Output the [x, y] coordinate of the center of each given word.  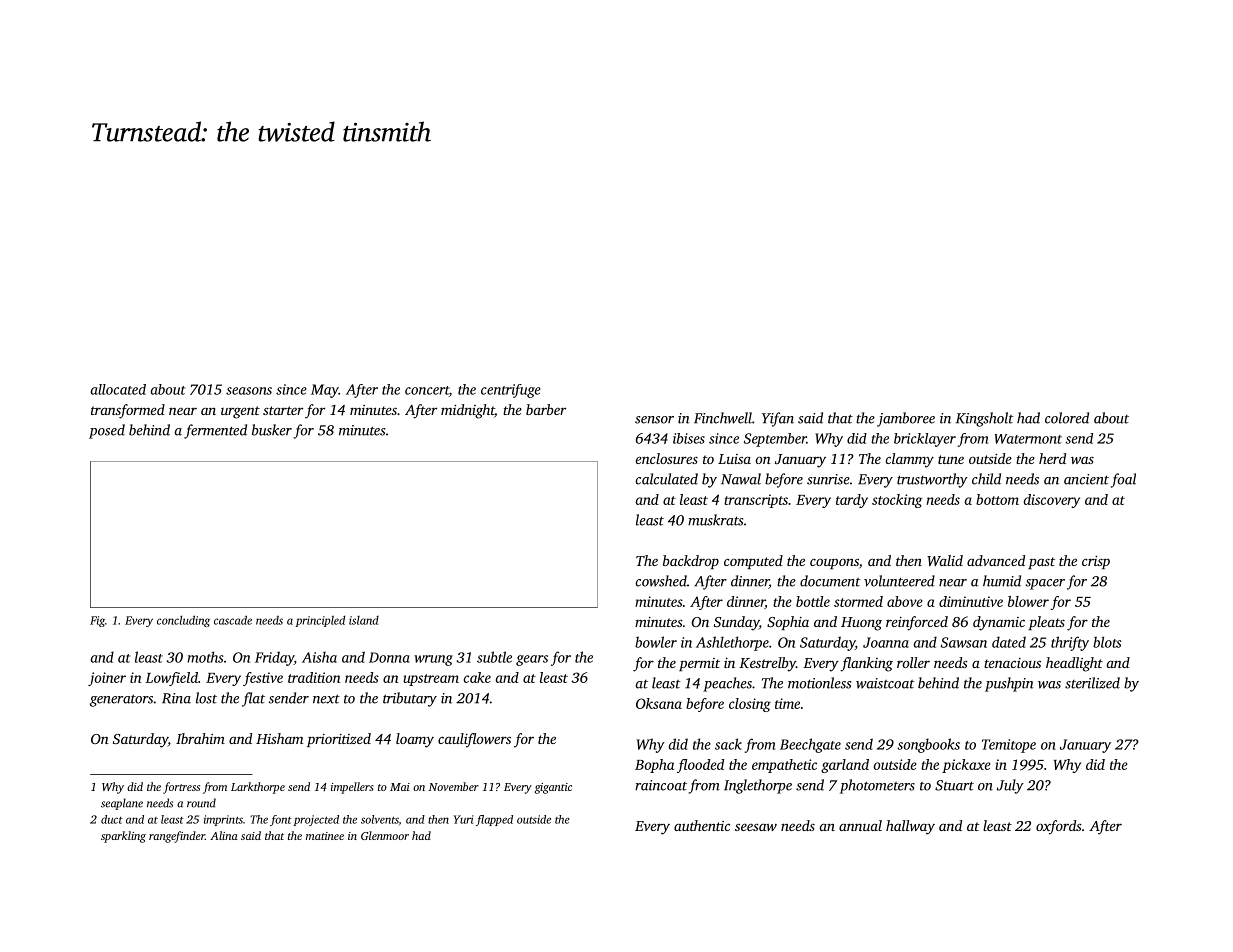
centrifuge [511, 391]
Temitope [1009, 746]
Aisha [319, 657]
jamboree [906, 419]
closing [750, 705]
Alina [224, 835]
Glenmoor [385, 835]
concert [427, 391]
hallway [910, 827]
